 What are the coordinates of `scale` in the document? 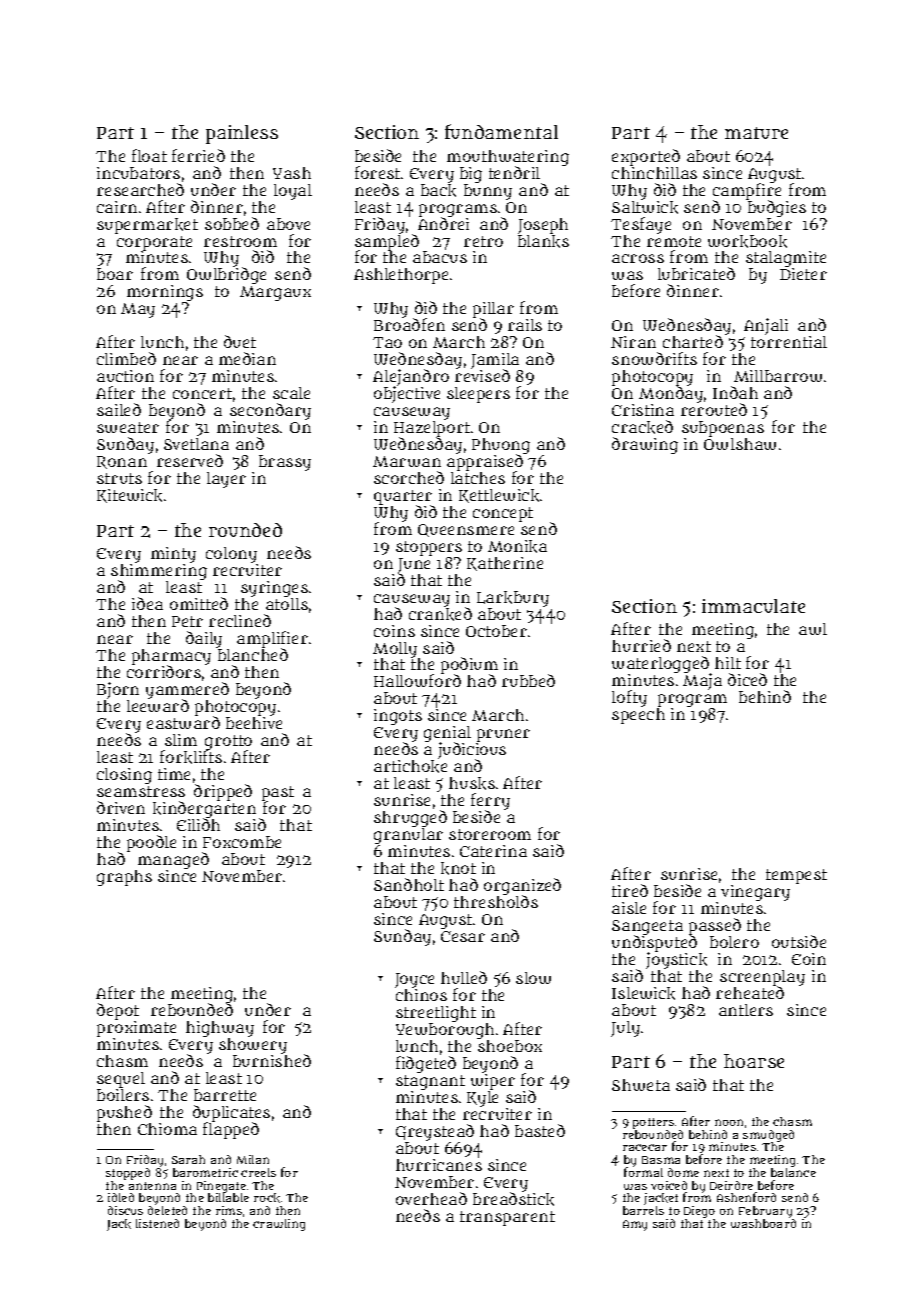 It's located at (291, 393).
